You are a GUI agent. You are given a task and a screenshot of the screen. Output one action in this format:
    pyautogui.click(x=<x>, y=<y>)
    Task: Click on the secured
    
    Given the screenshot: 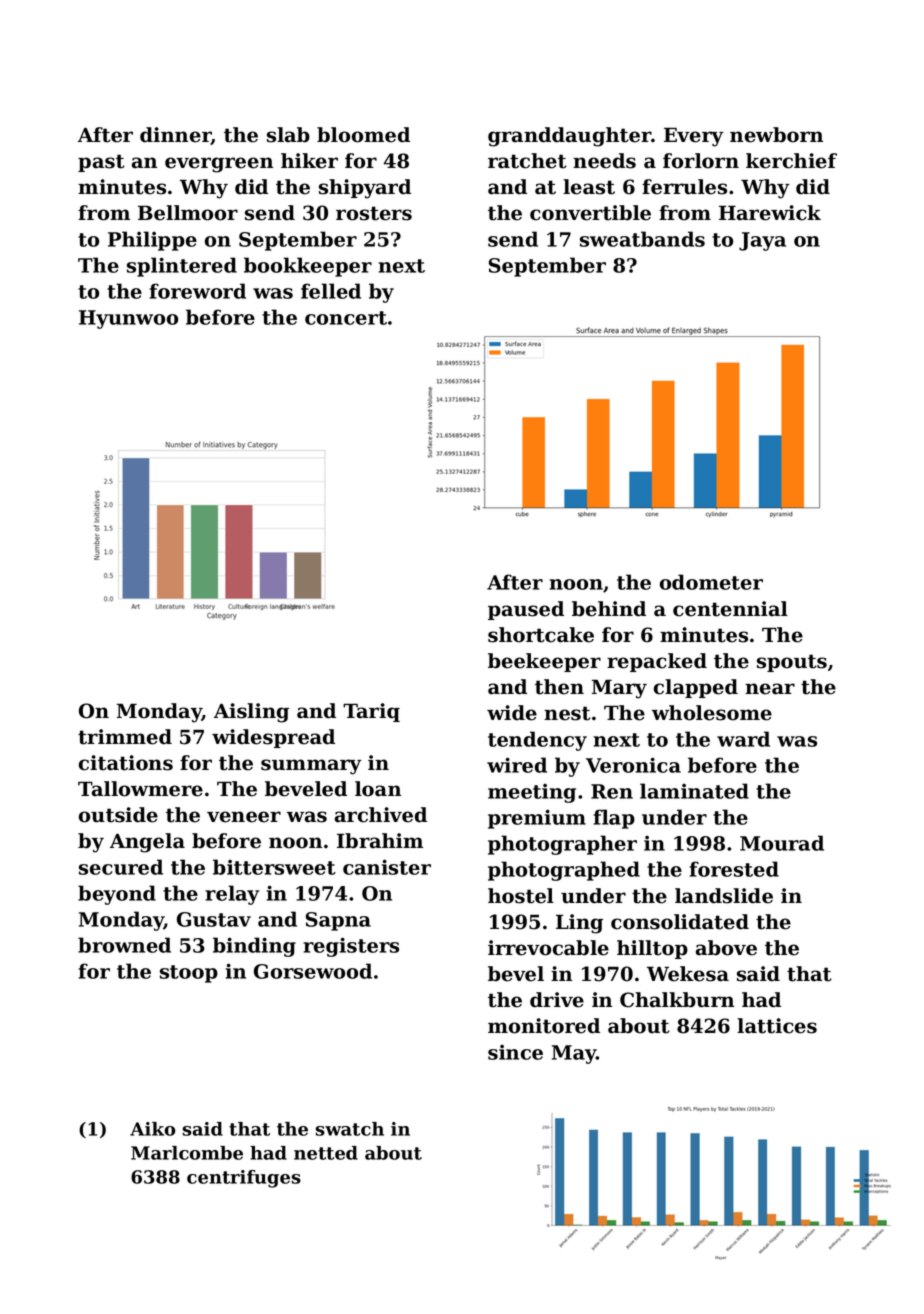 What is the action you would take?
    pyautogui.click(x=121, y=867)
